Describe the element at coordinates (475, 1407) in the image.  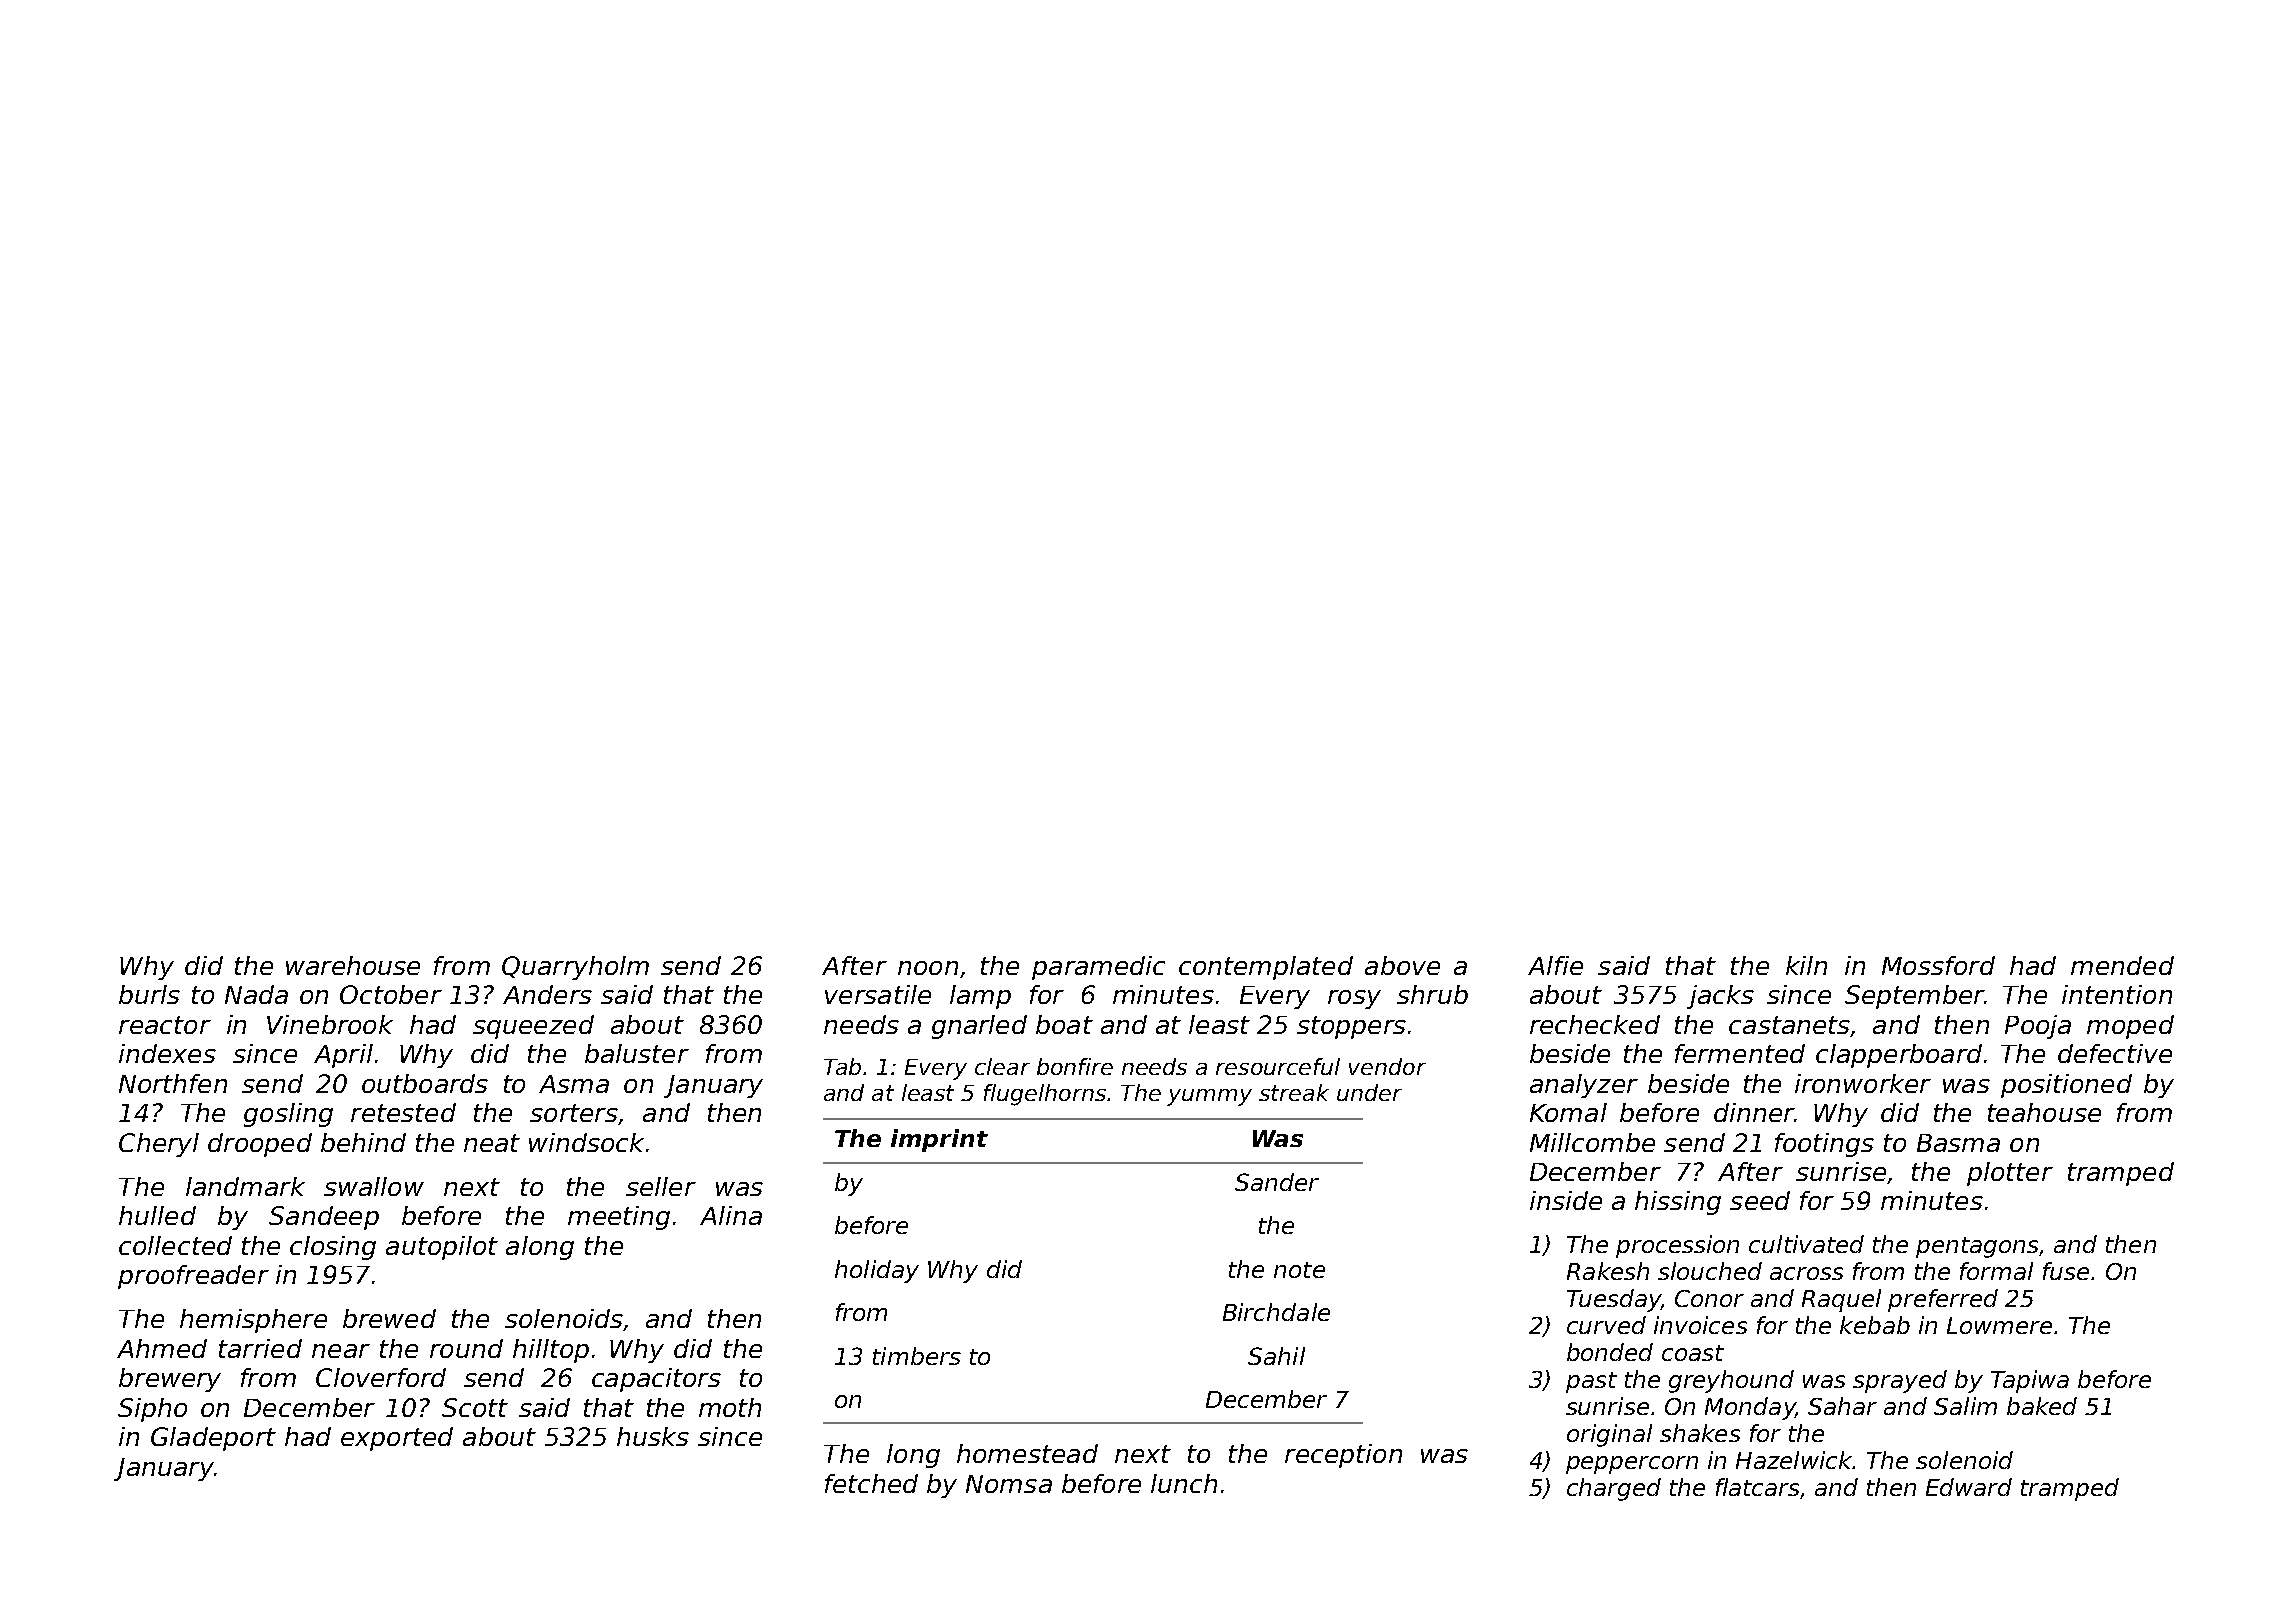
I see `Scott` at that location.
